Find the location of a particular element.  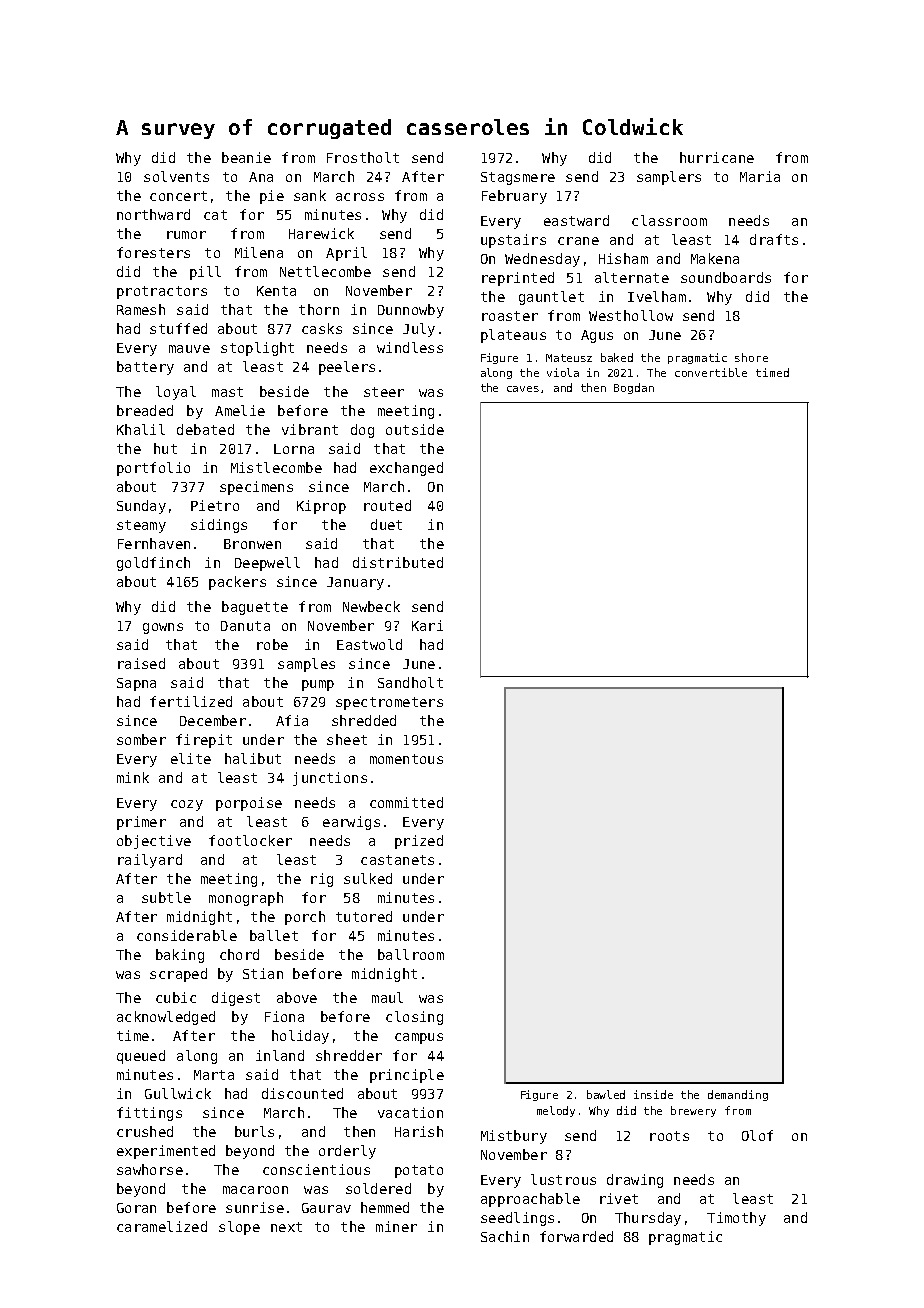

caramelized is located at coordinates (162, 1226).
